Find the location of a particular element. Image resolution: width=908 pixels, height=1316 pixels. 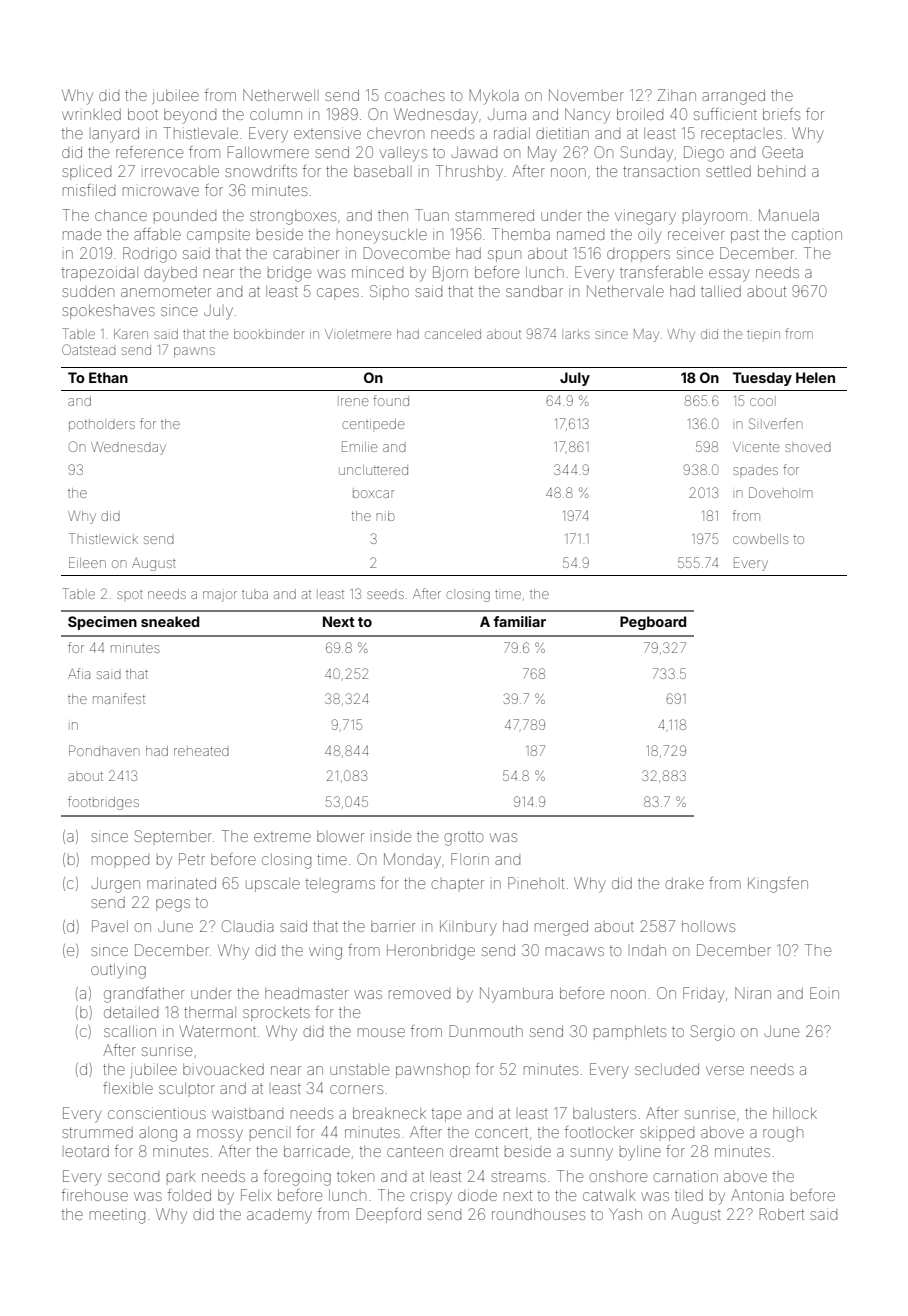

familiar is located at coordinates (520, 621).
